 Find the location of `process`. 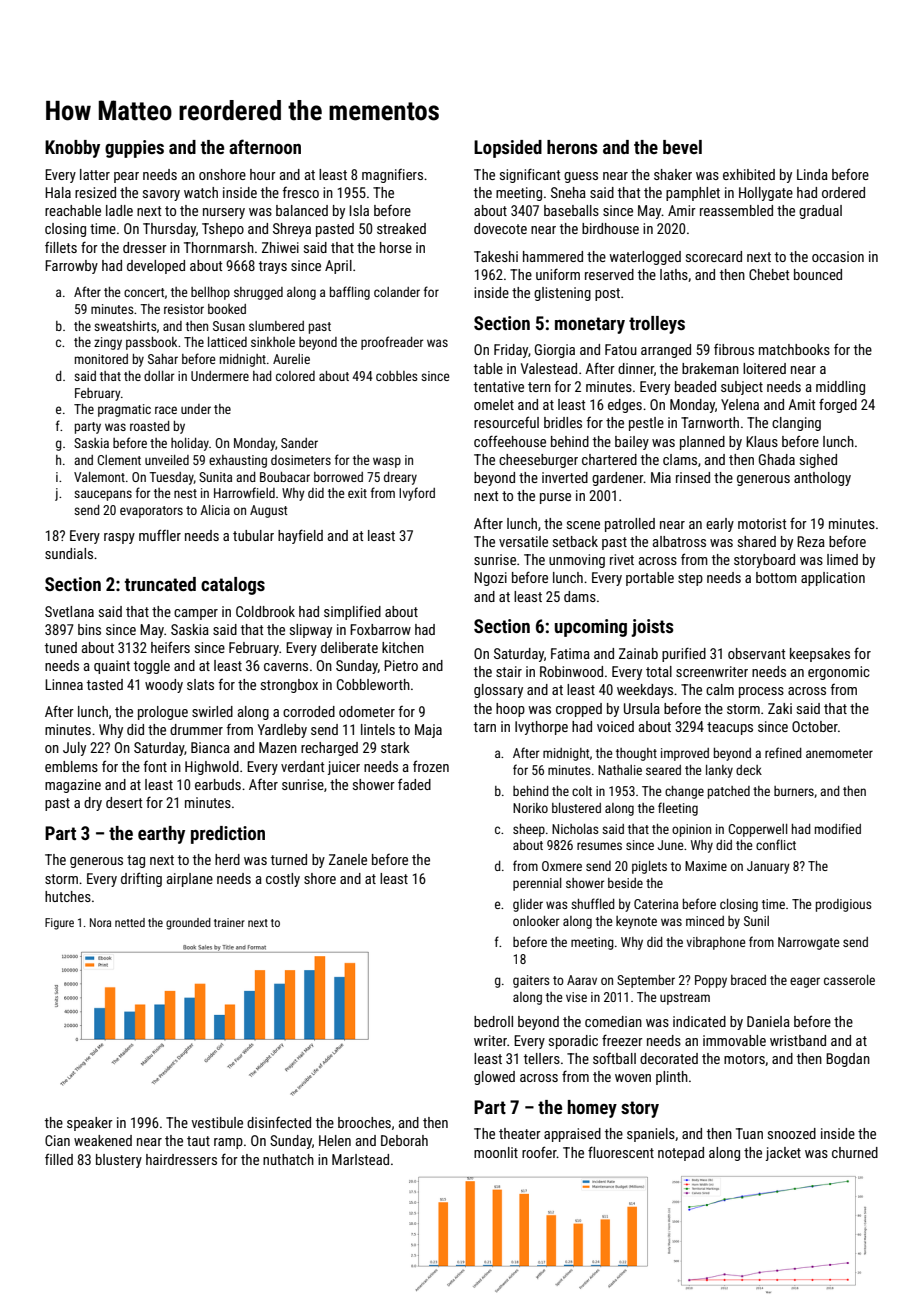

process is located at coordinates (761, 692).
